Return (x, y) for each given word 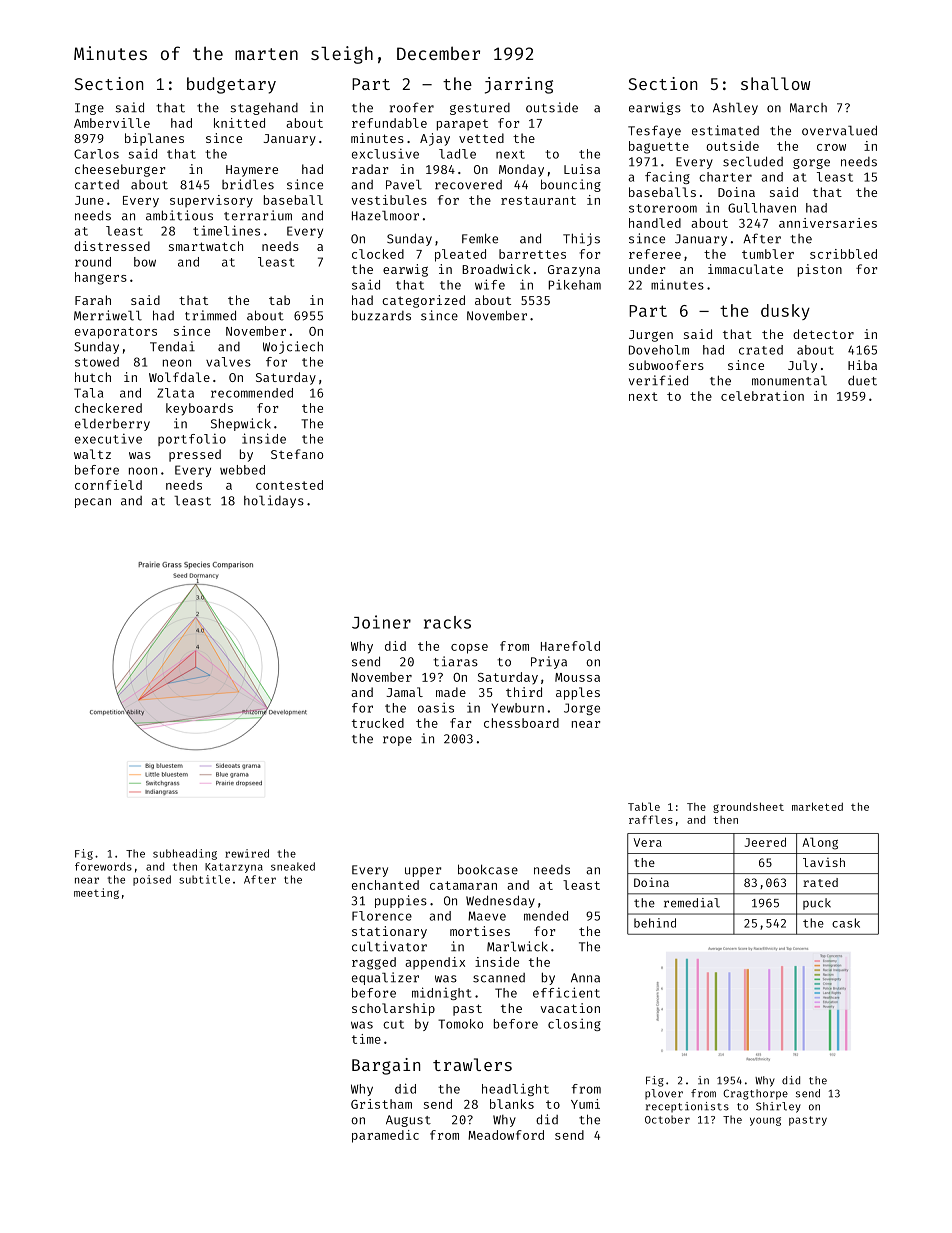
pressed (195, 455)
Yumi (585, 1104)
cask (846, 923)
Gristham (381, 1104)
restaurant (538, 200)
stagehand (264, 109)
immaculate (745, 269)
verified (658, 380)
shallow (776, 83)
